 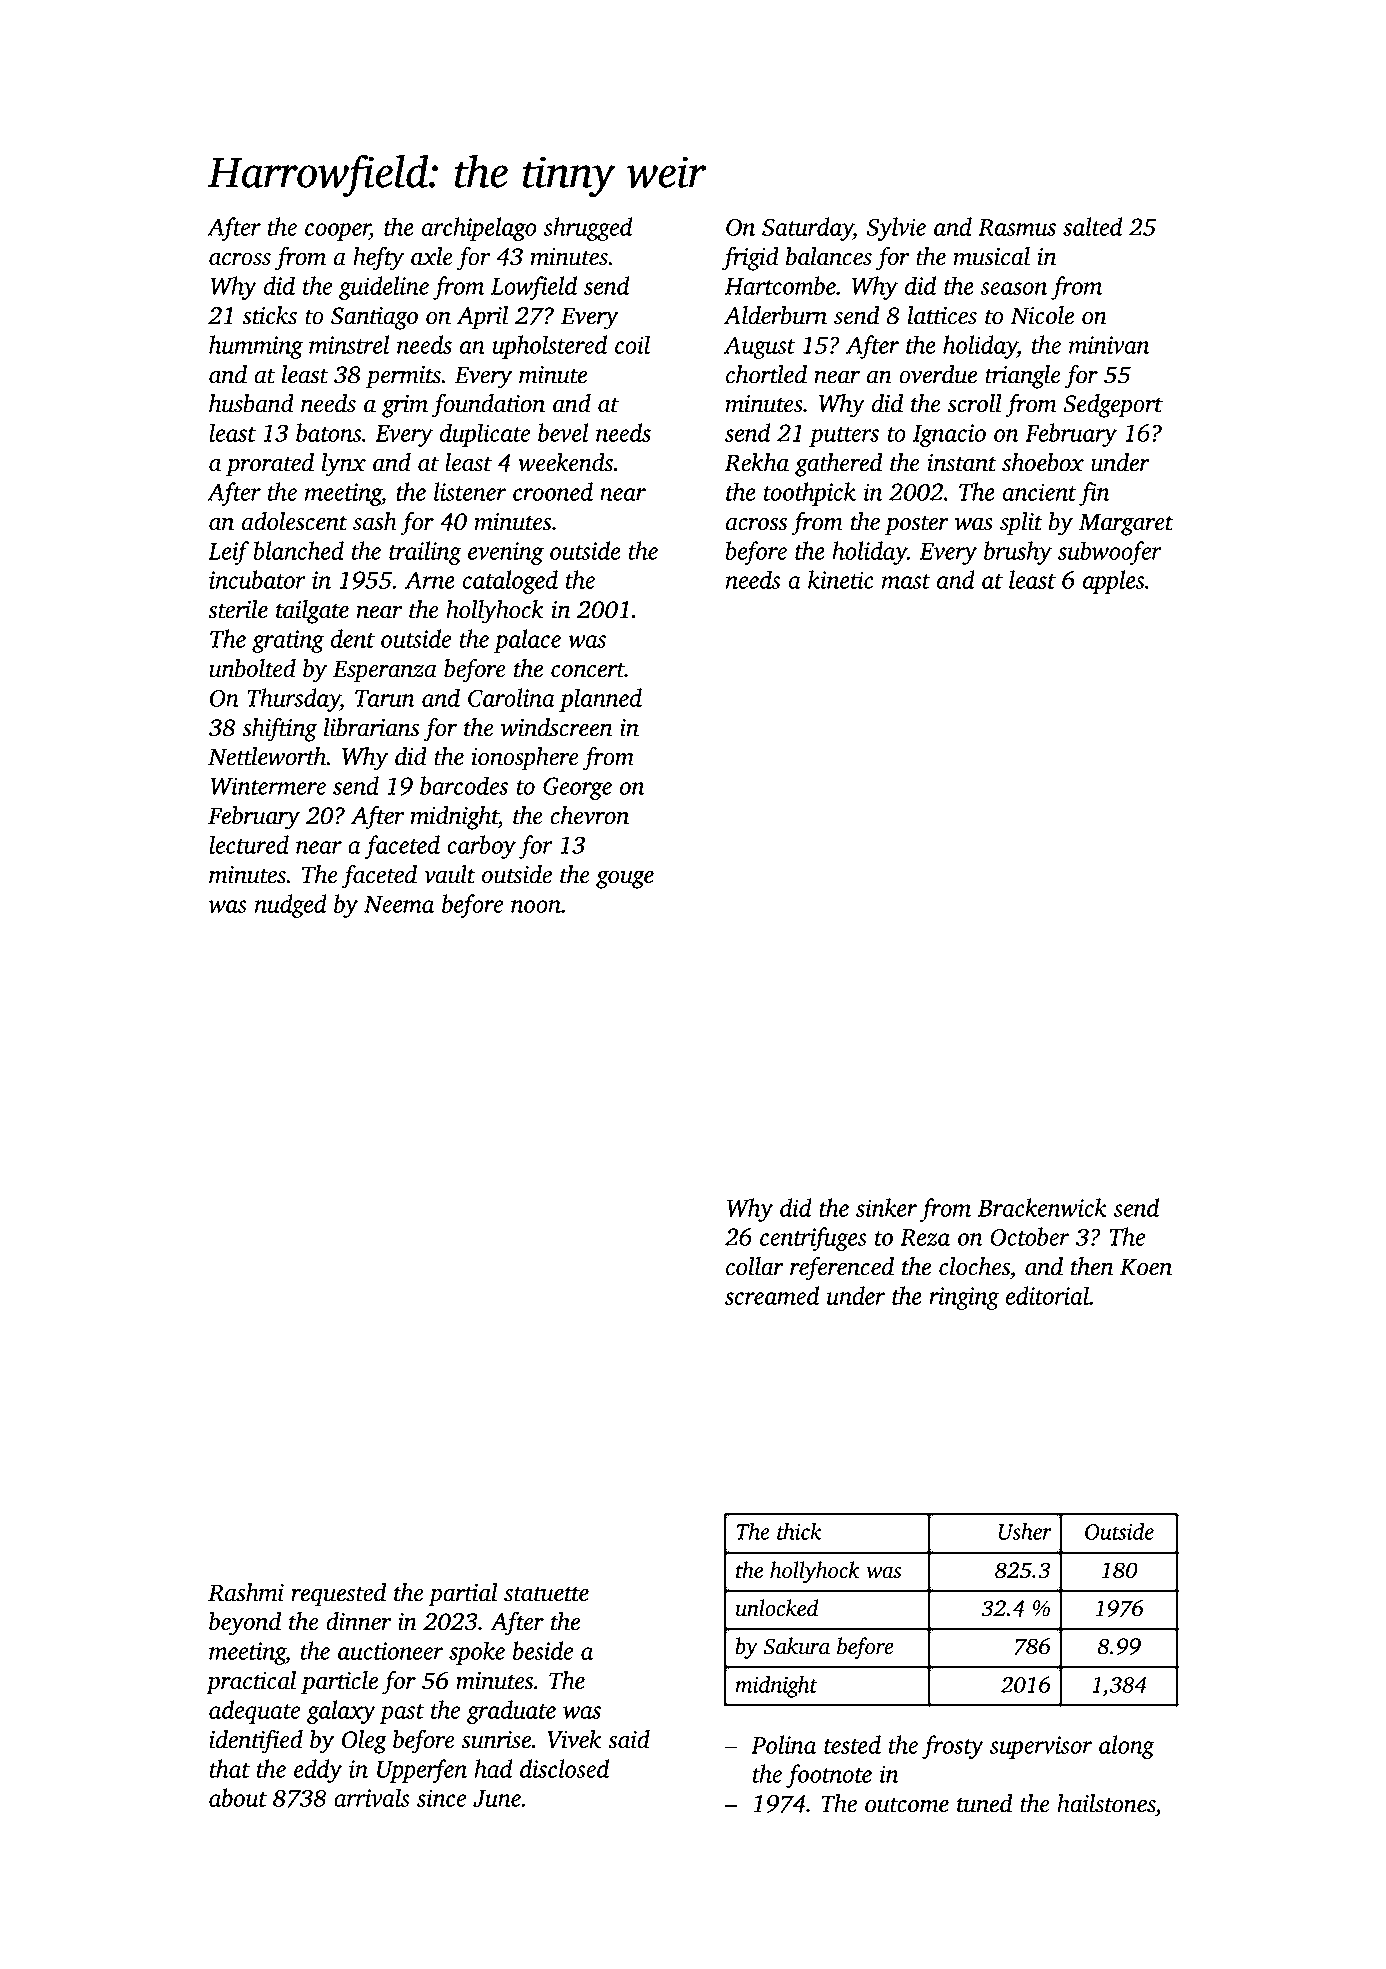 I want to click on thick, so click(x=799, y=1531).
